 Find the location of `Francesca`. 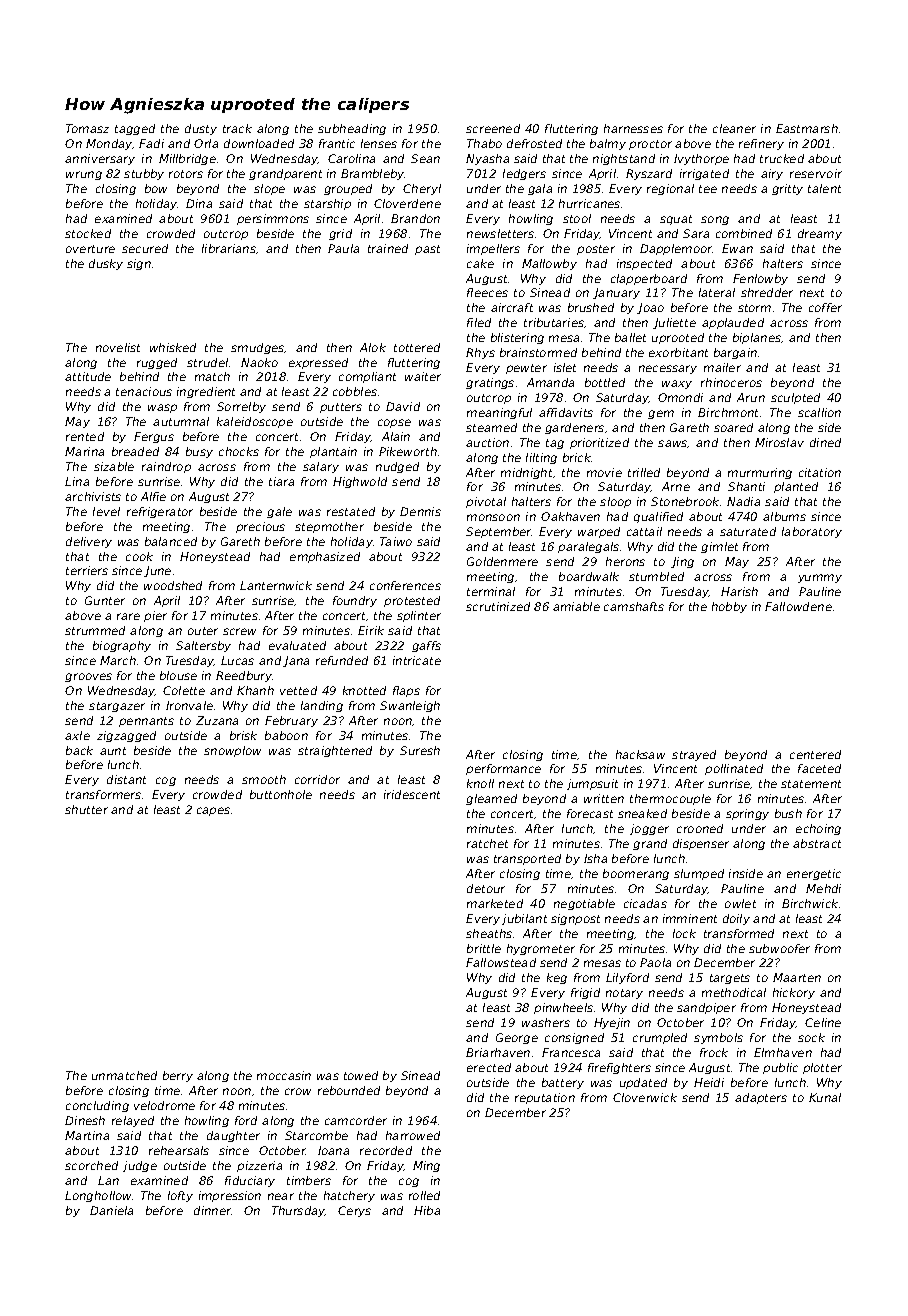

Francesca is located at coordinates (571, 1052).
